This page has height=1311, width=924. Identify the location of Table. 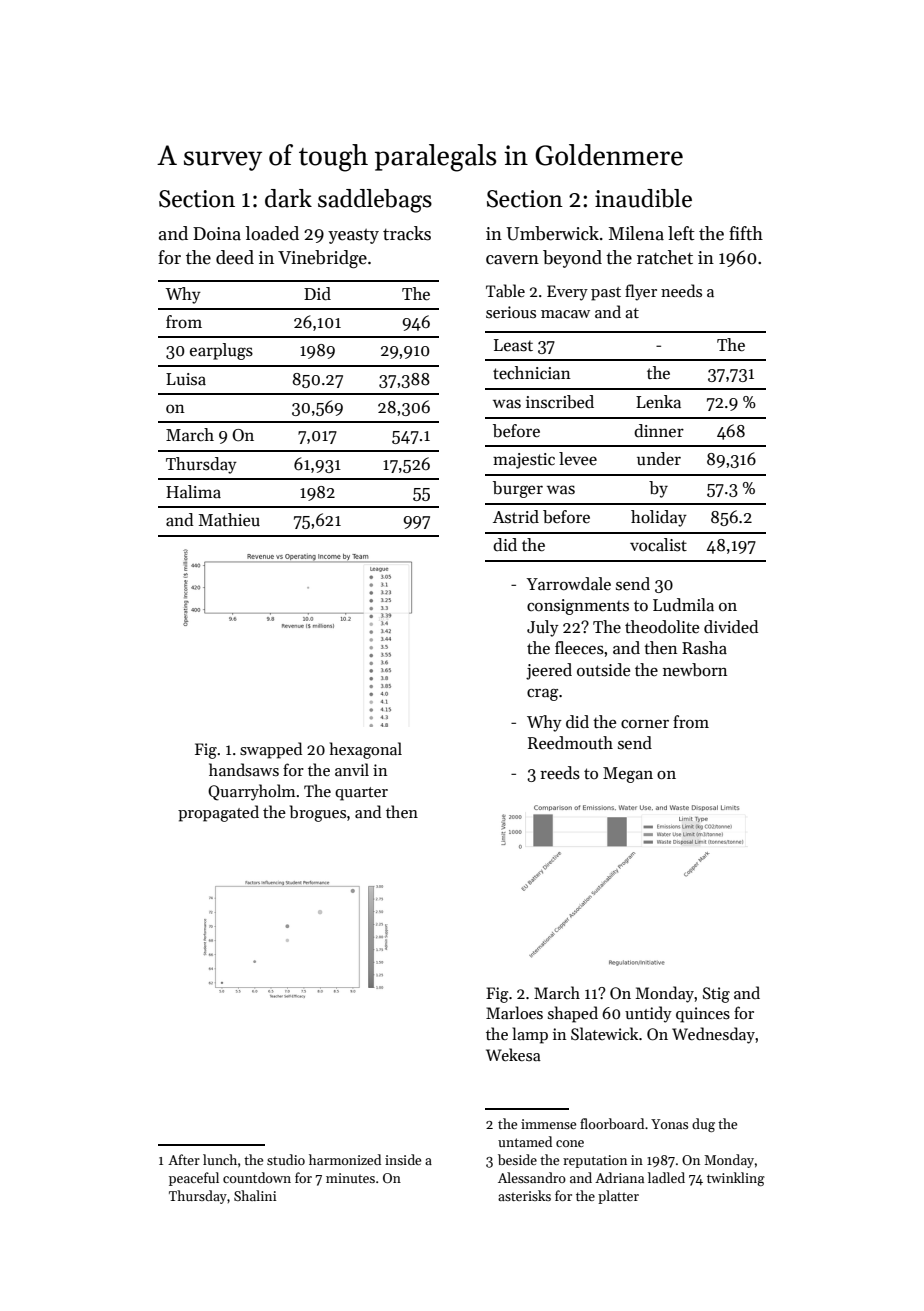
(505, 291).
